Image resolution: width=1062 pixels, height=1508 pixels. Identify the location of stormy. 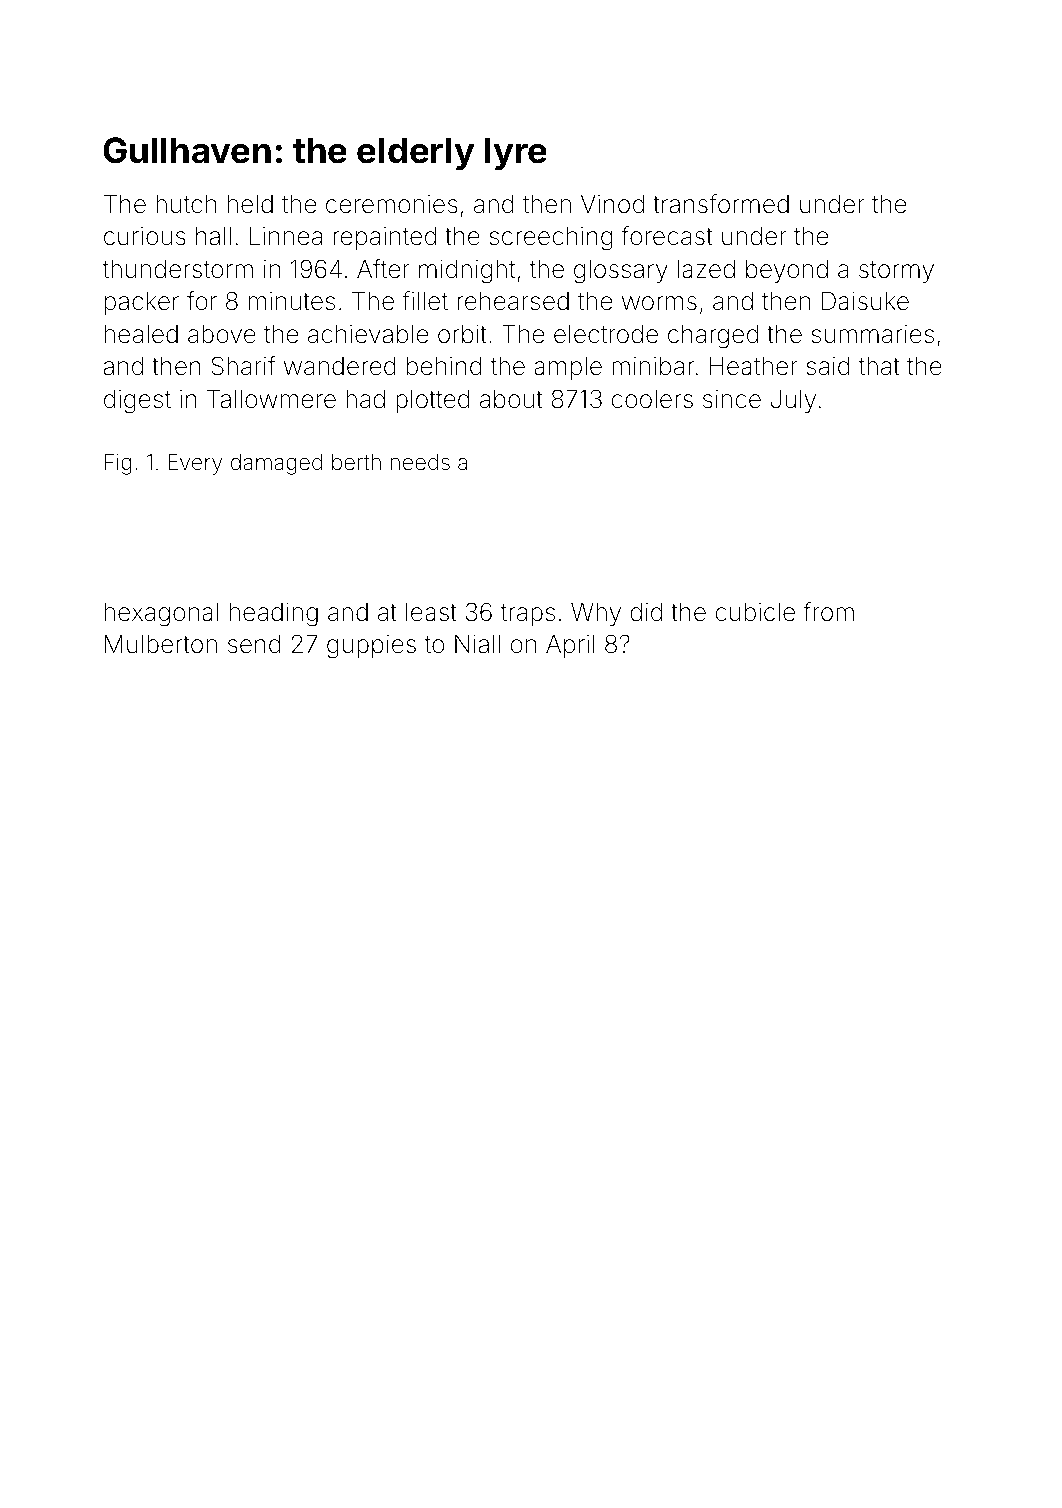
(896, 272).
